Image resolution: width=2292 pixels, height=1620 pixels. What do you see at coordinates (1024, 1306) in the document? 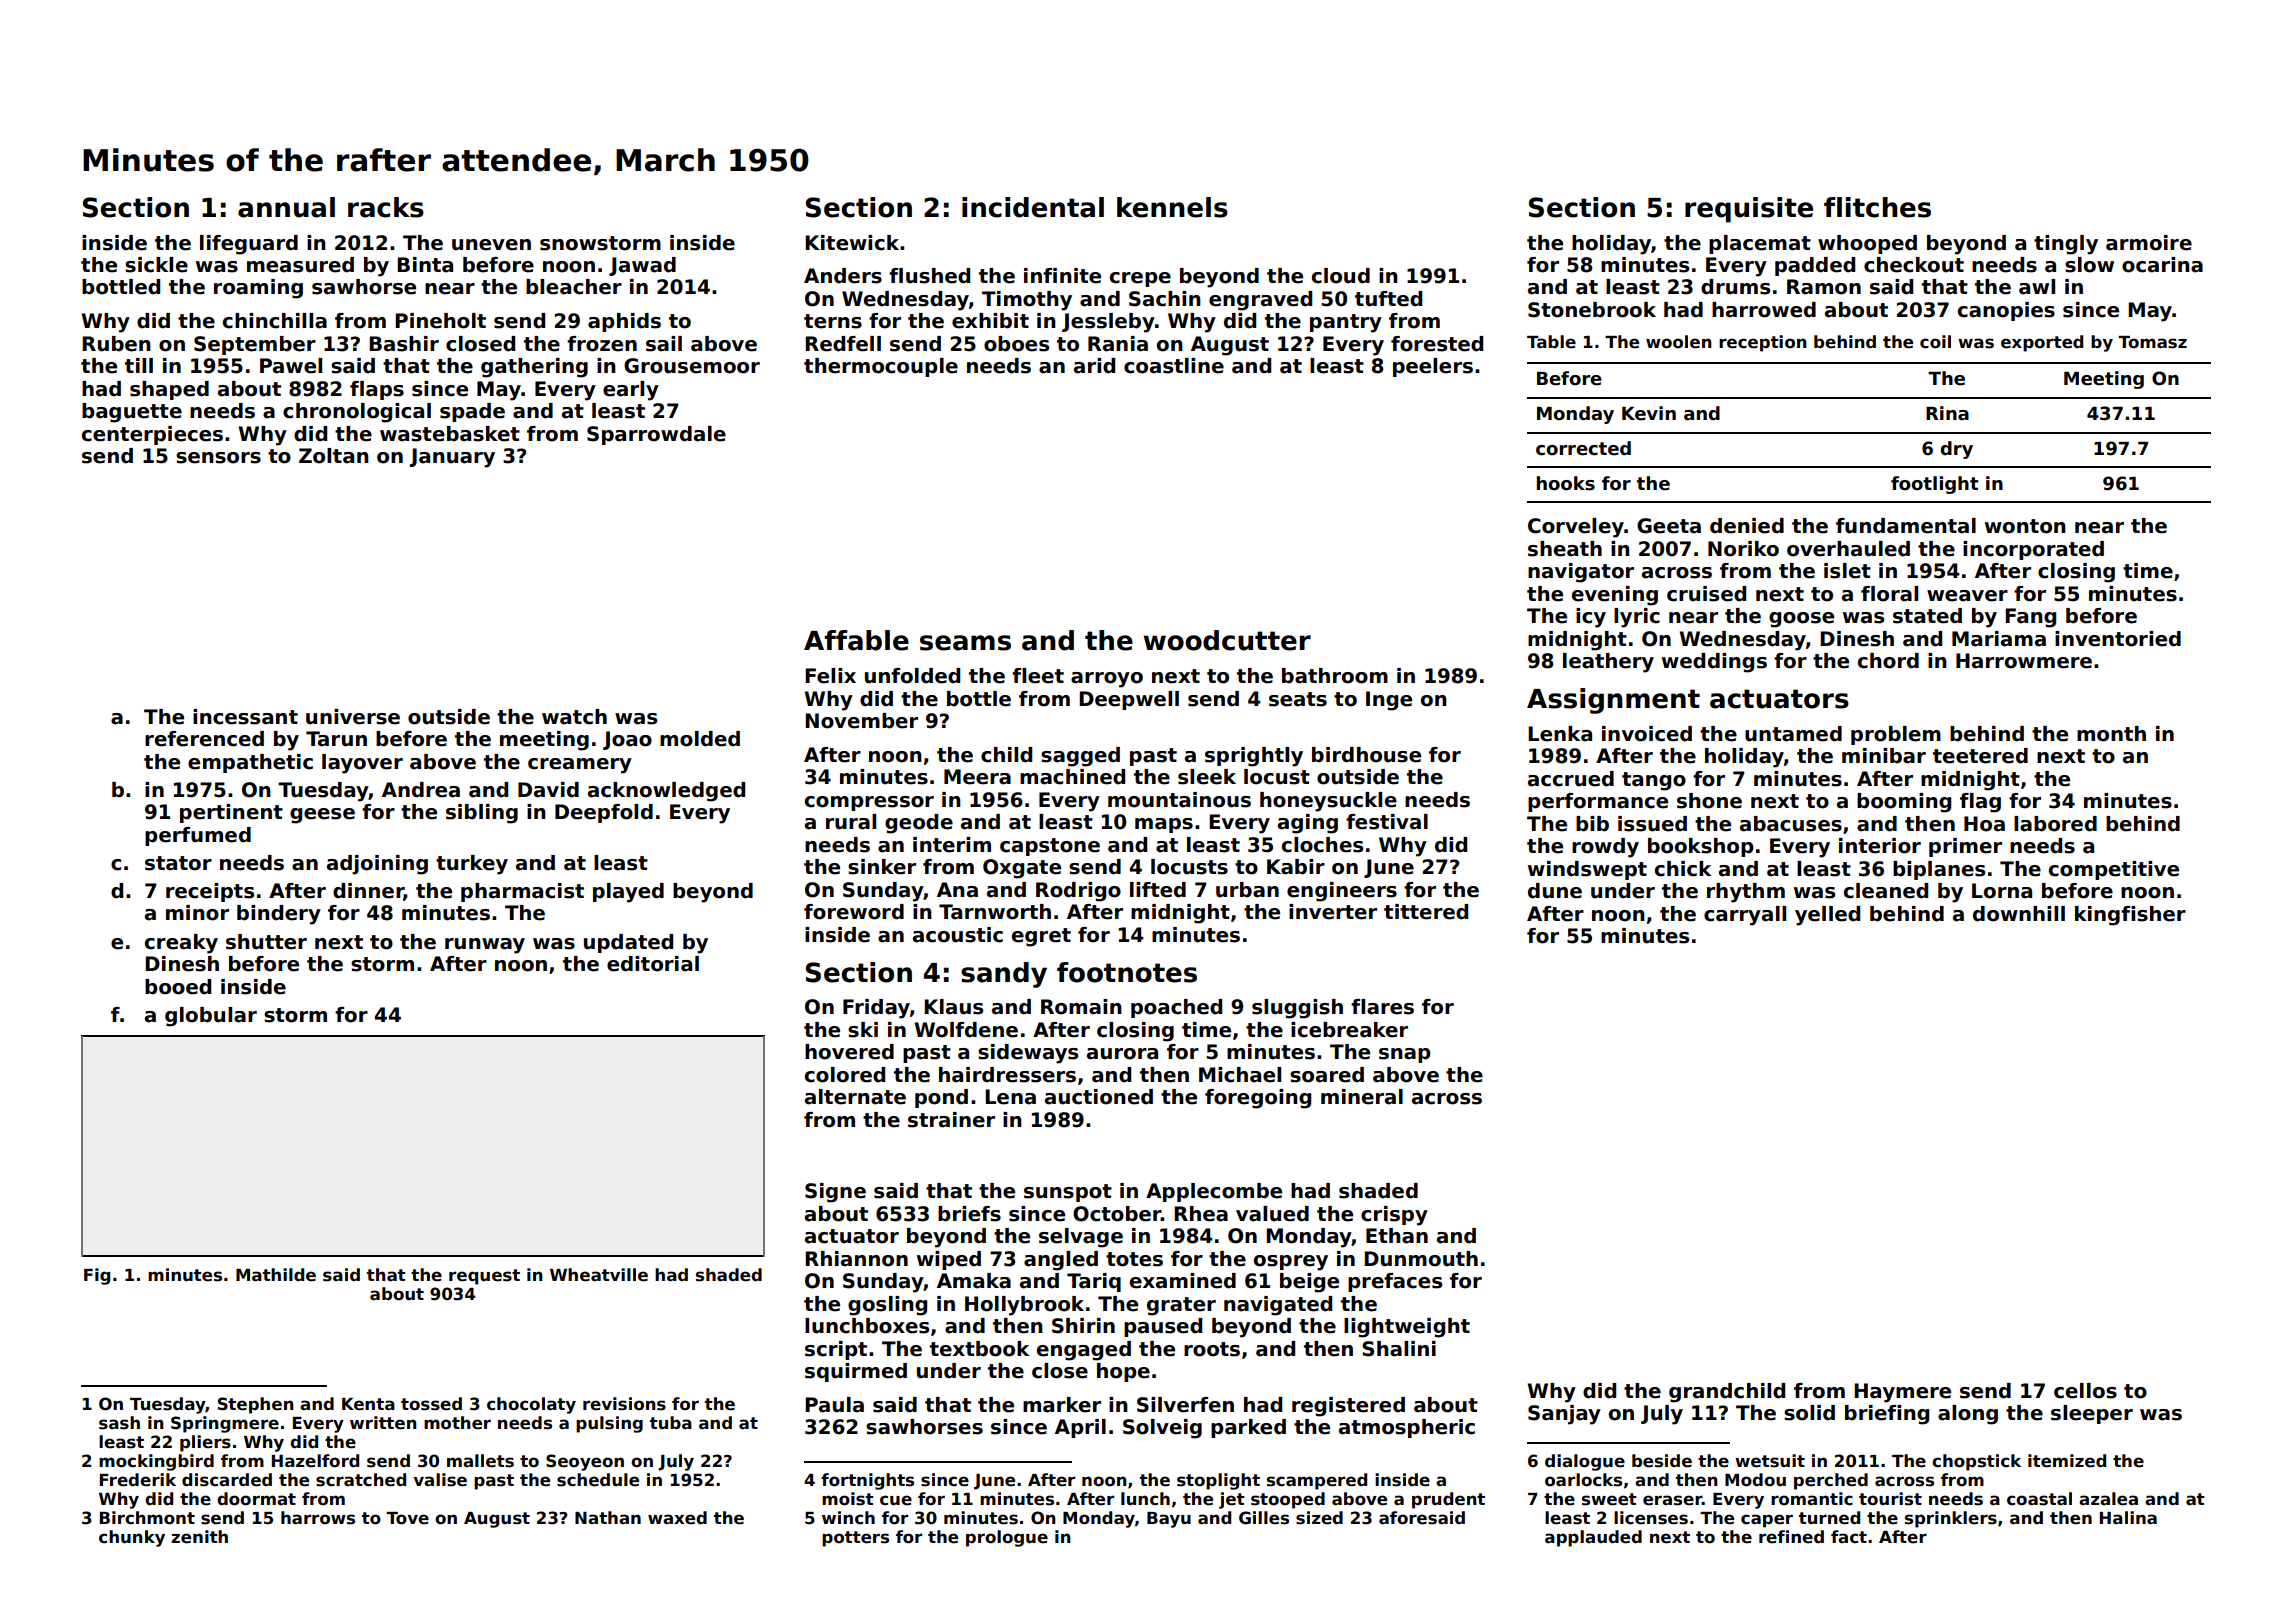
I see `Hollybrook` at bounding box center [1024, 1306].
